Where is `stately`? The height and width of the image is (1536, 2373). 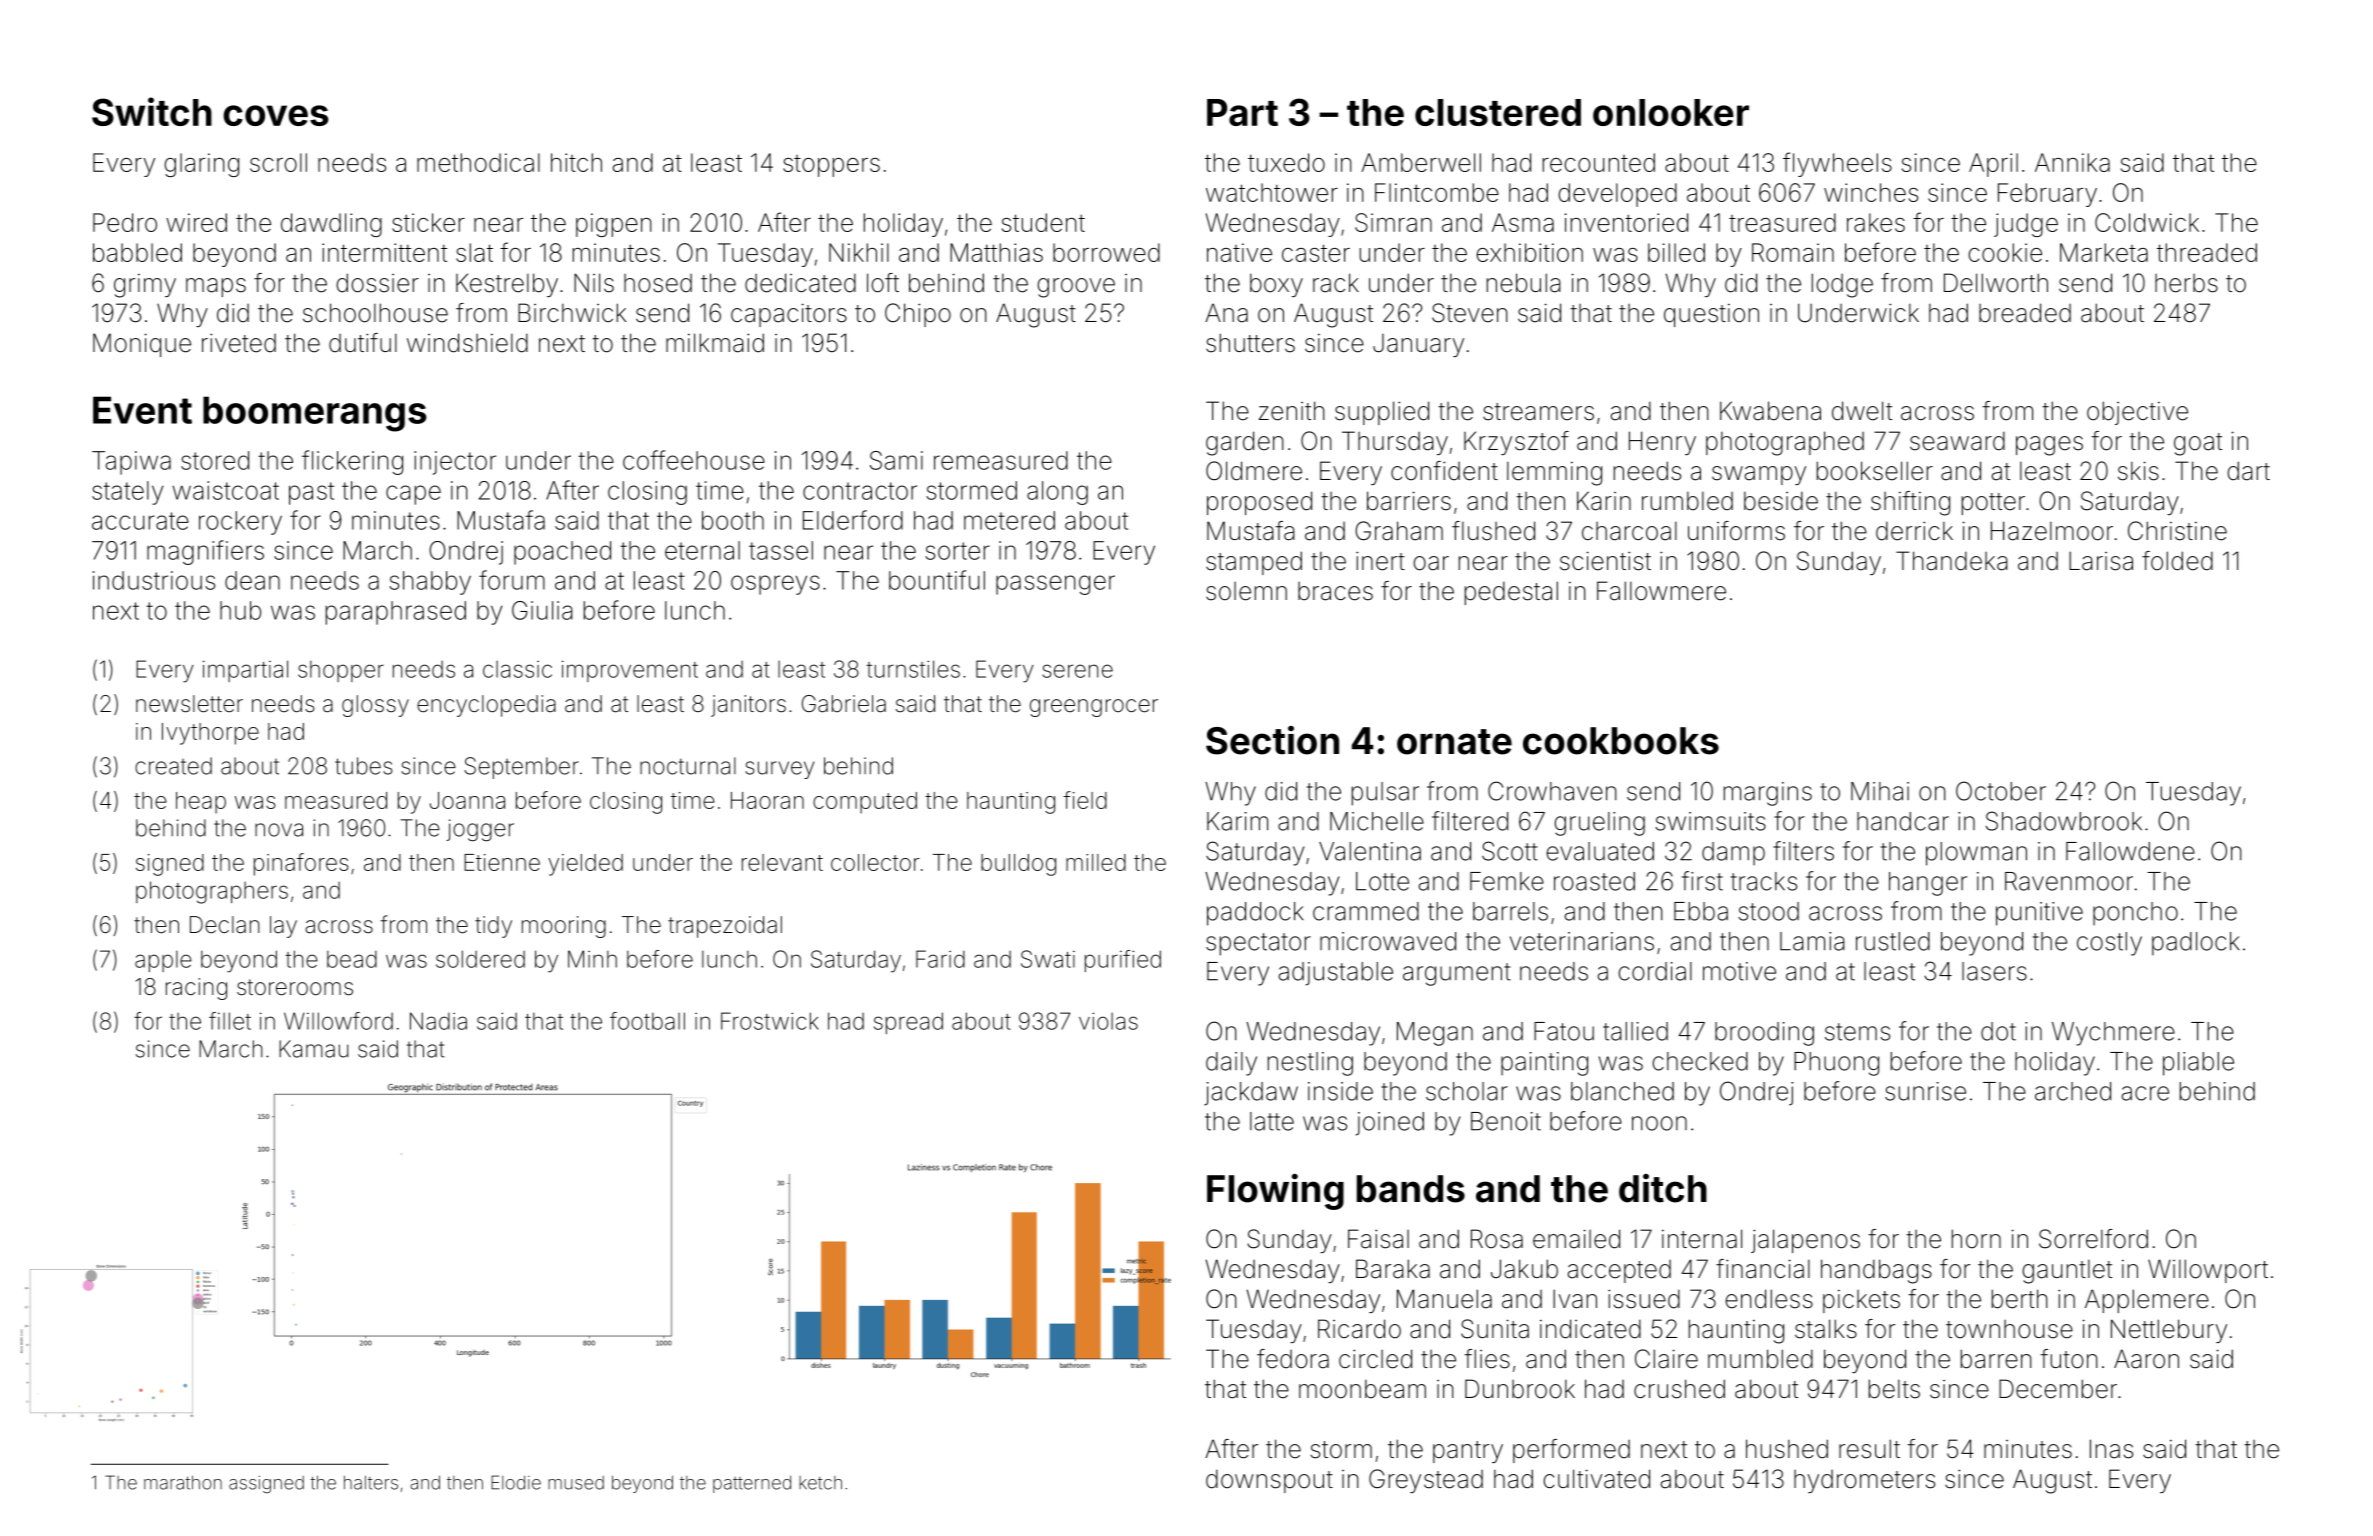
stately is located at coordinates (128, 493).
